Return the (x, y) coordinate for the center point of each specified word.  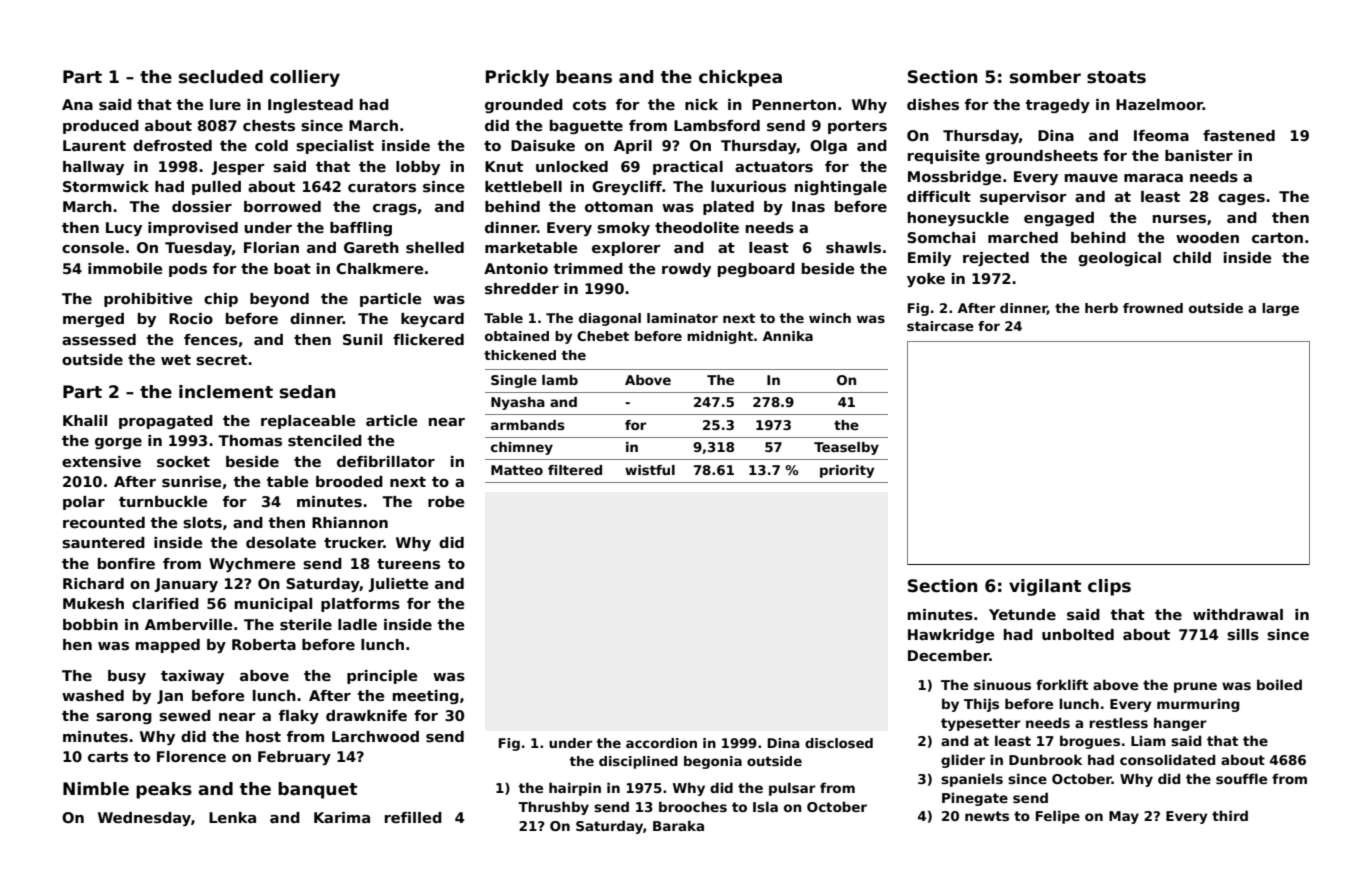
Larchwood (375, 736)
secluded (221, 77)
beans (584, 77)
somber (1045, 77)
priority (847, 471)
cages (1241, 199)
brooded (349, 481)
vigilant (1045, 587)
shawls (853, 247)
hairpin (575, 789)
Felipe (1058, 817)
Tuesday (198, 249)
